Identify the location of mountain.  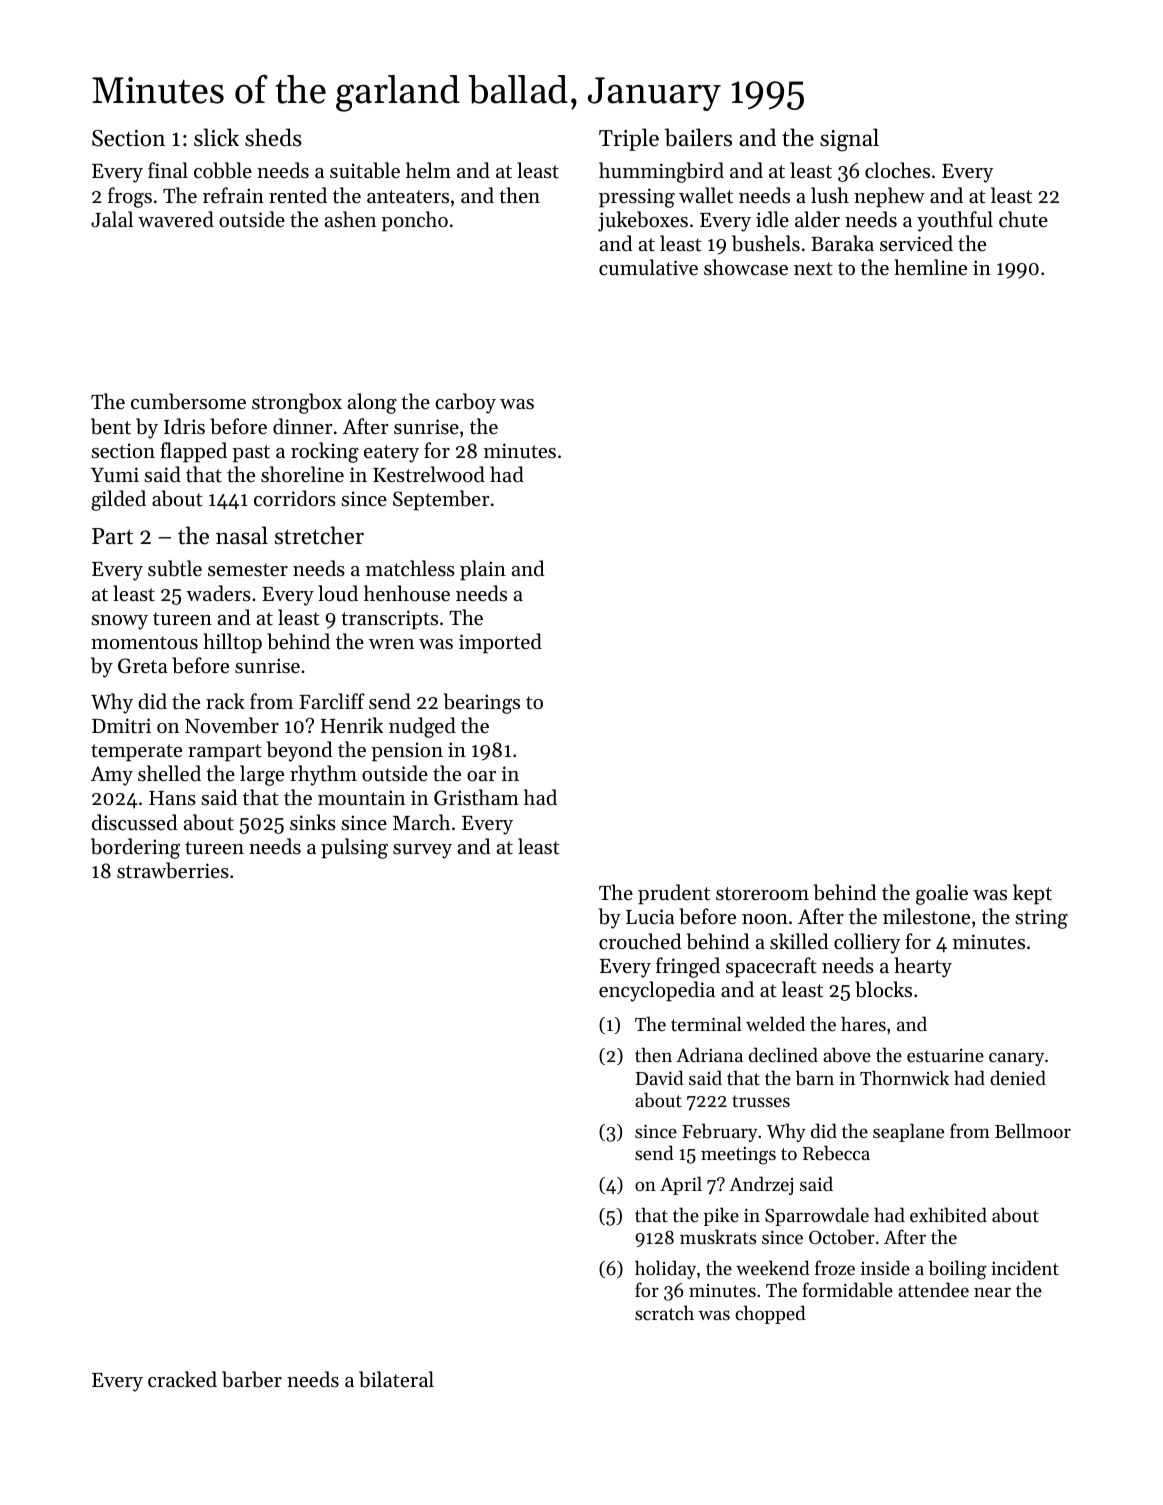
(361, 798).
